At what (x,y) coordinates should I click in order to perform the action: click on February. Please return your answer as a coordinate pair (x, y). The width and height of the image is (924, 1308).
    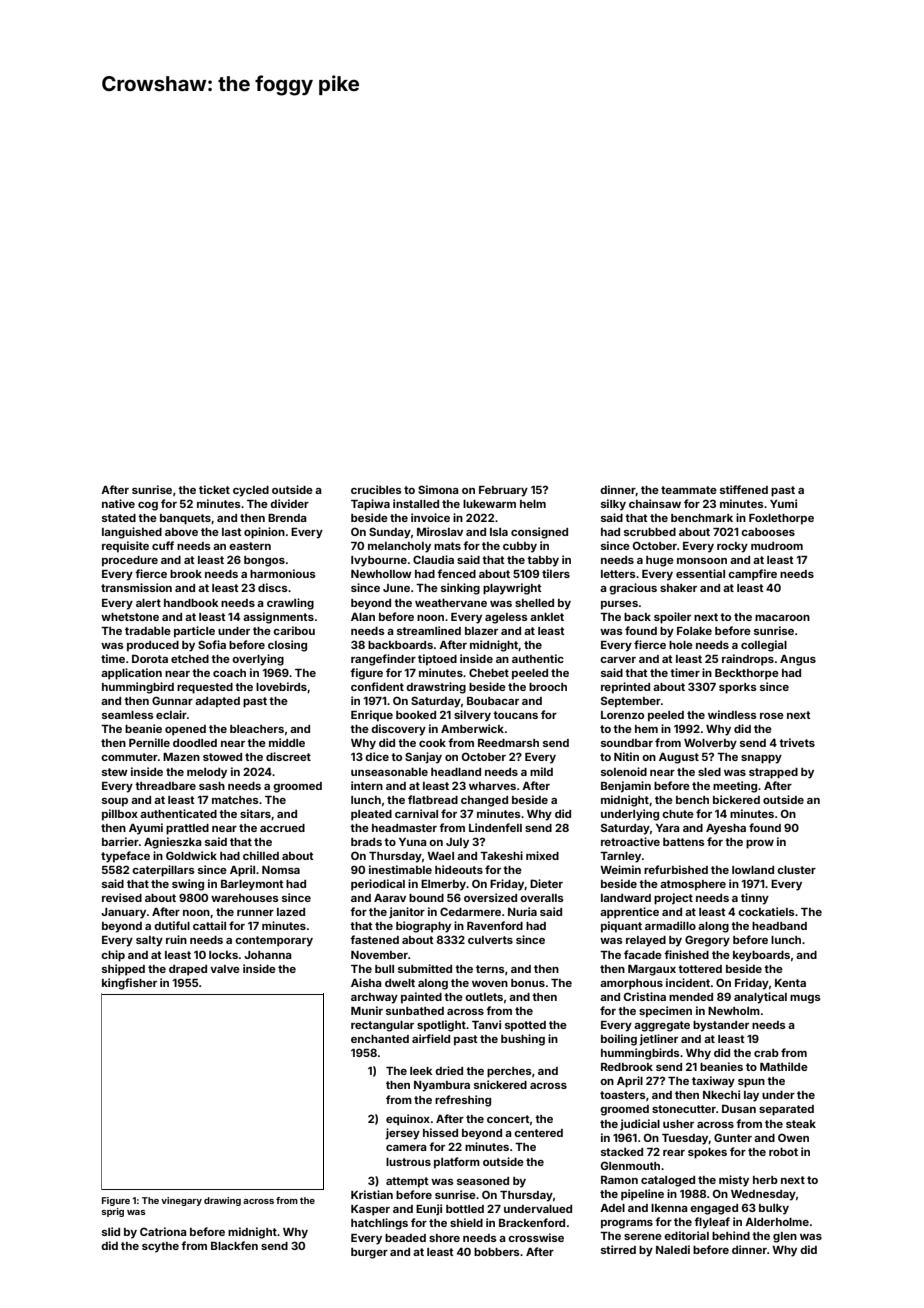
    Looking at the image, I should click on (503, 491).
